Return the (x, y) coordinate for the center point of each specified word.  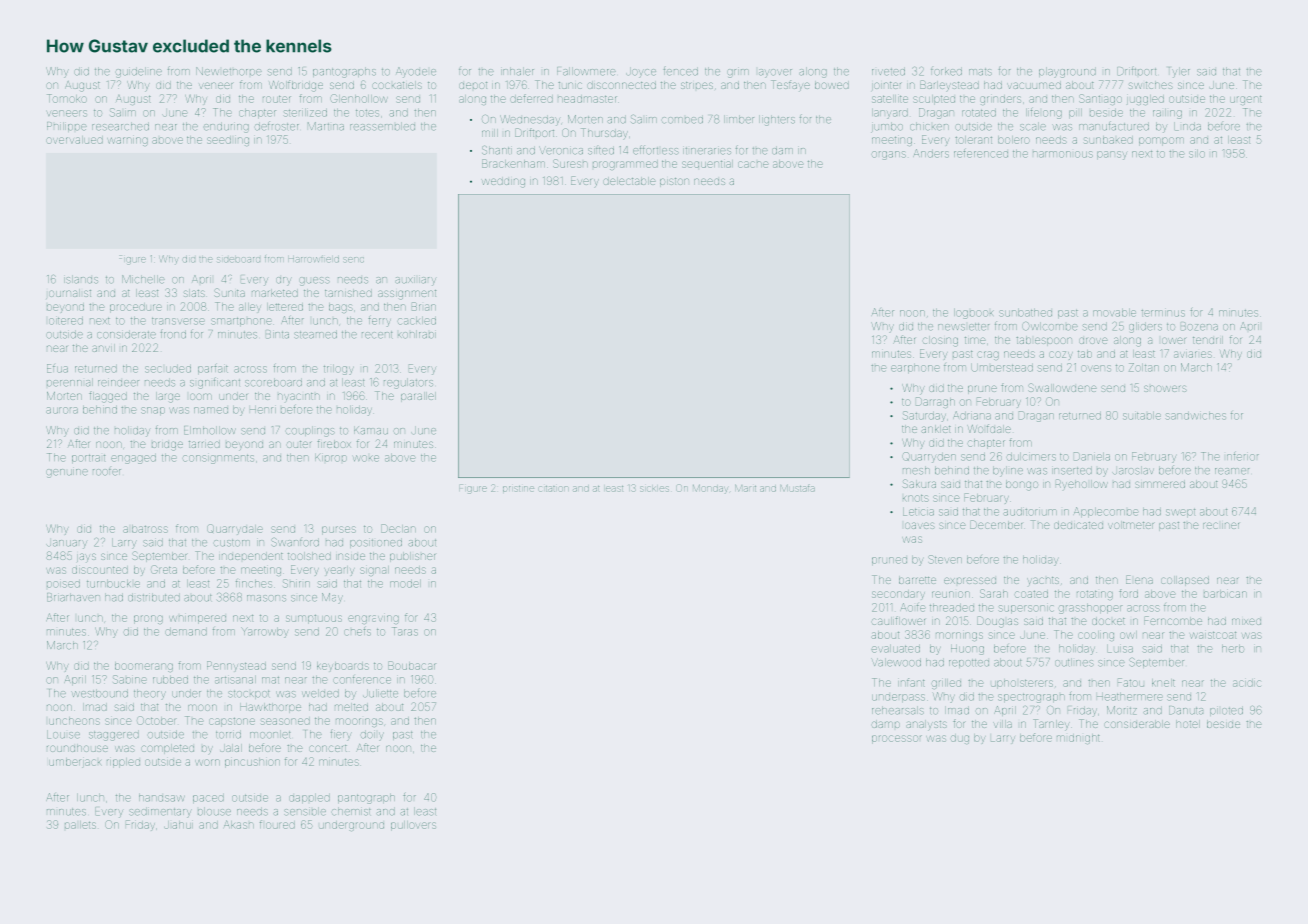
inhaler (517, 71)
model (405, 584)
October (157, 720)
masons (266, 598)
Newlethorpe (229, 71)
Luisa (1120, 649)
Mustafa (798, 489)
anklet (936, 429)
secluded (168, 369)
